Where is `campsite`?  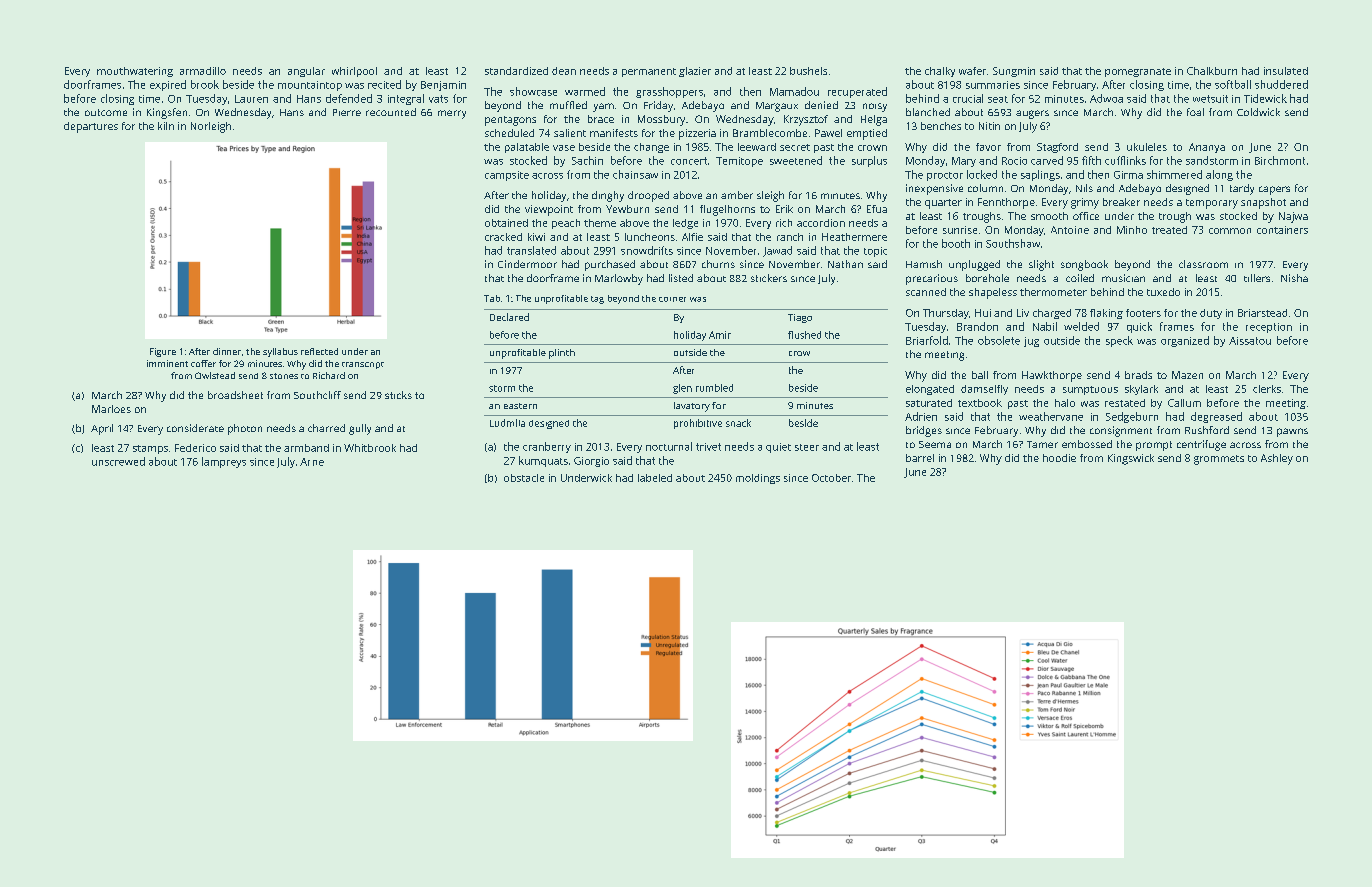 campsite is located at coordinates (507, 176).
